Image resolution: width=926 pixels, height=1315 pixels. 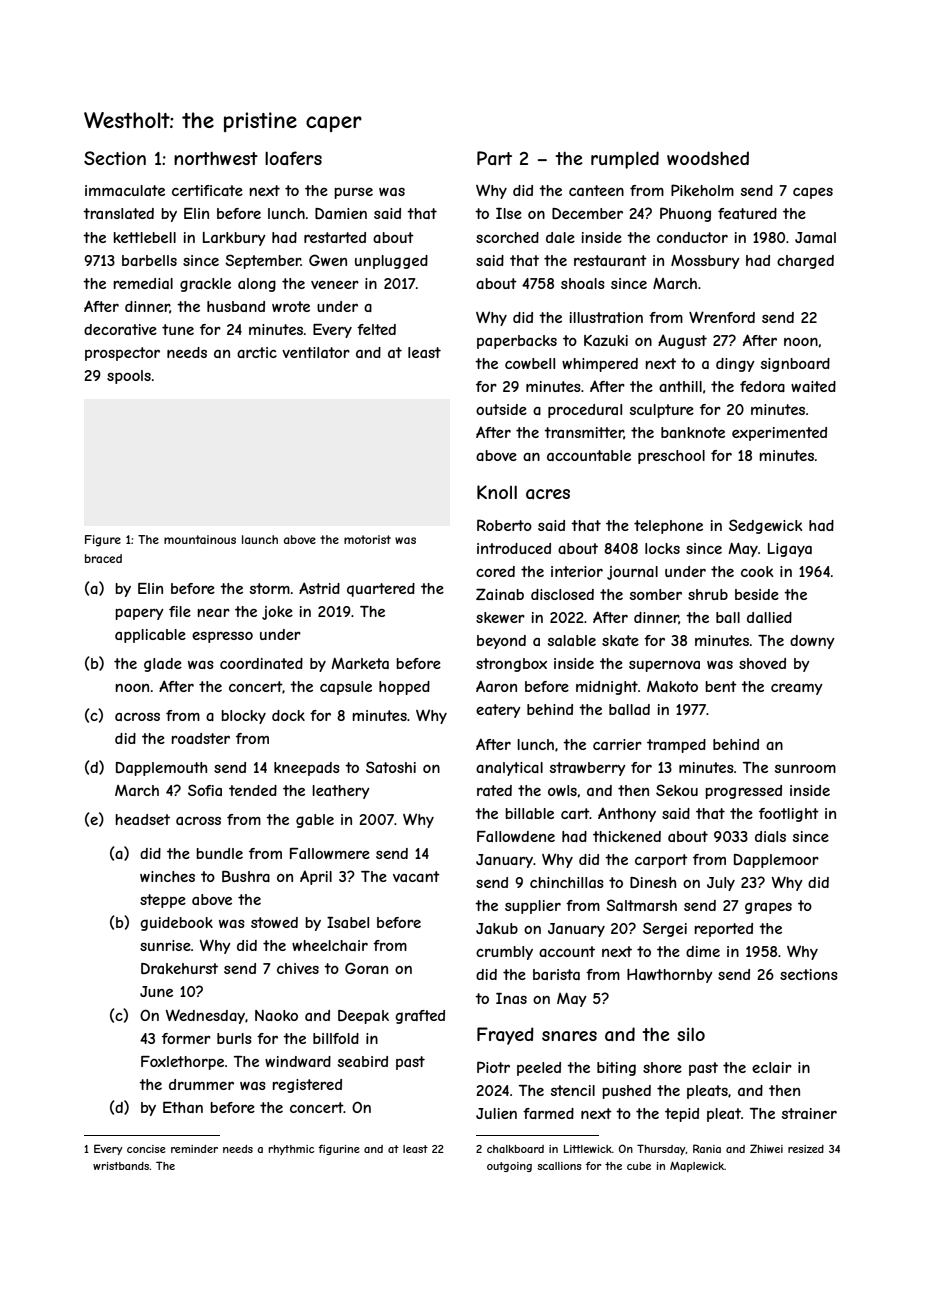 I want to click on immaculate, so click(x=125, y=190).
